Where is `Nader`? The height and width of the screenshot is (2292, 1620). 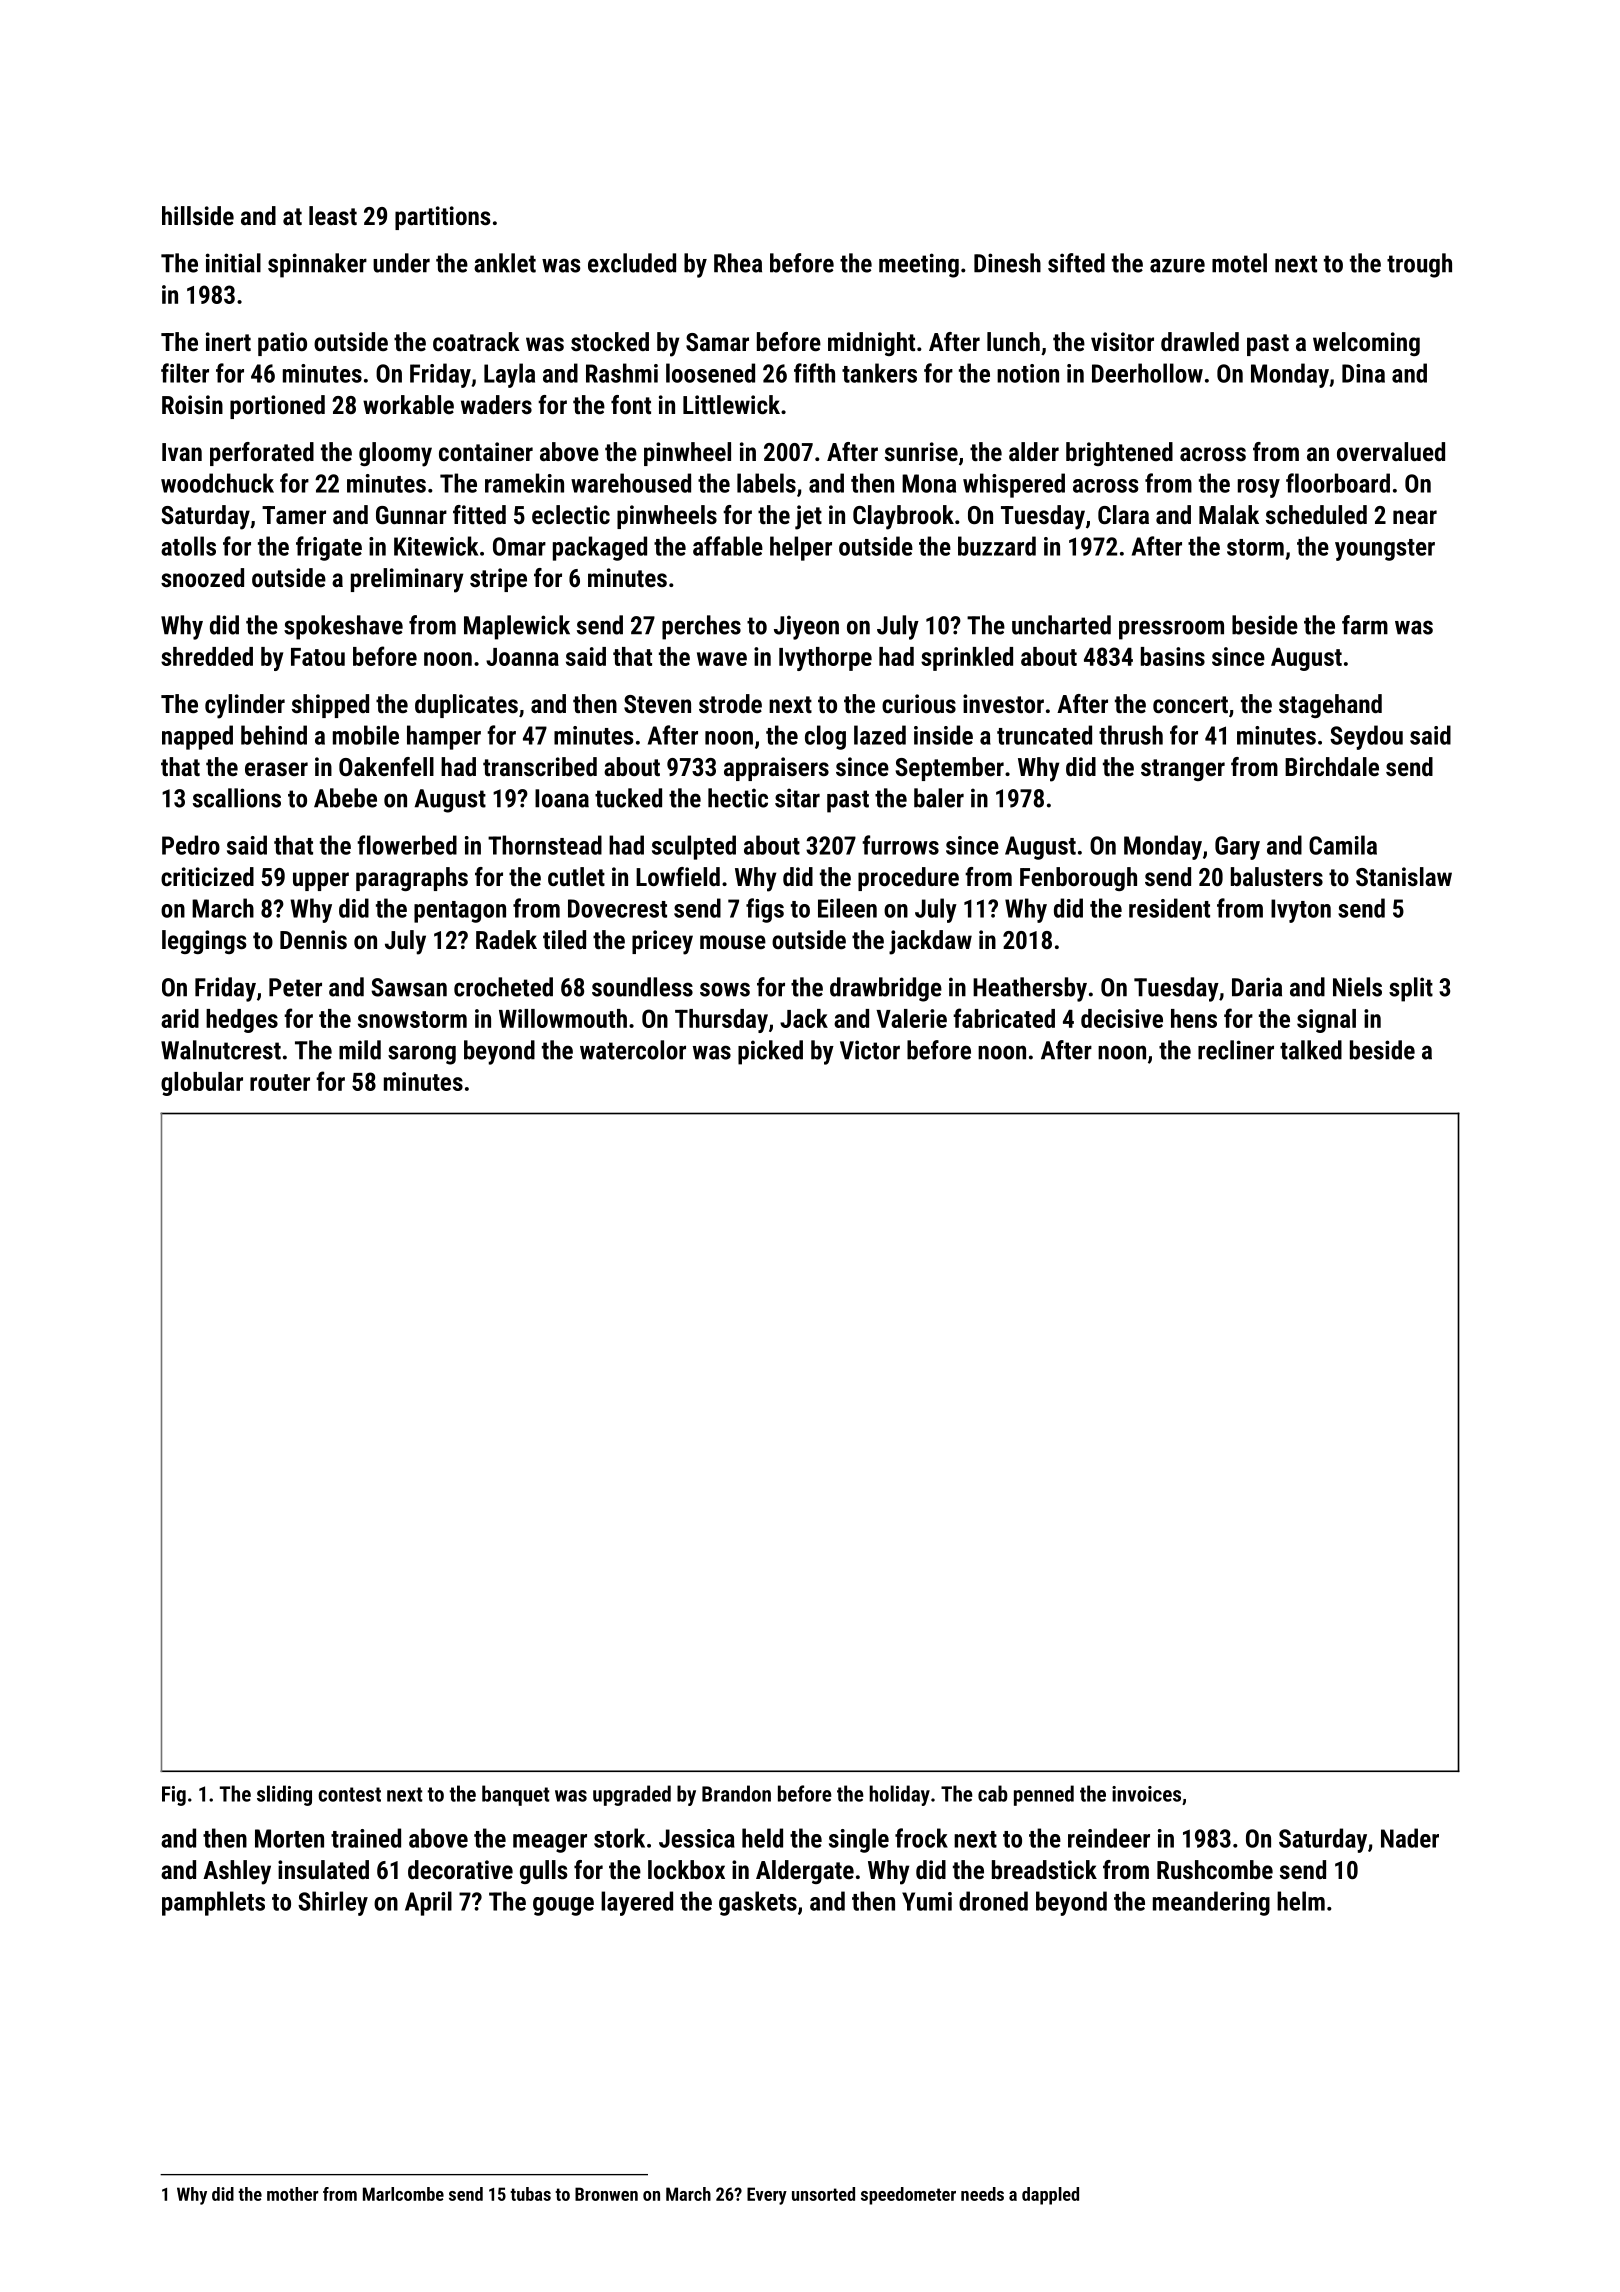
Nader is located at coordinates (1410, 1838).
